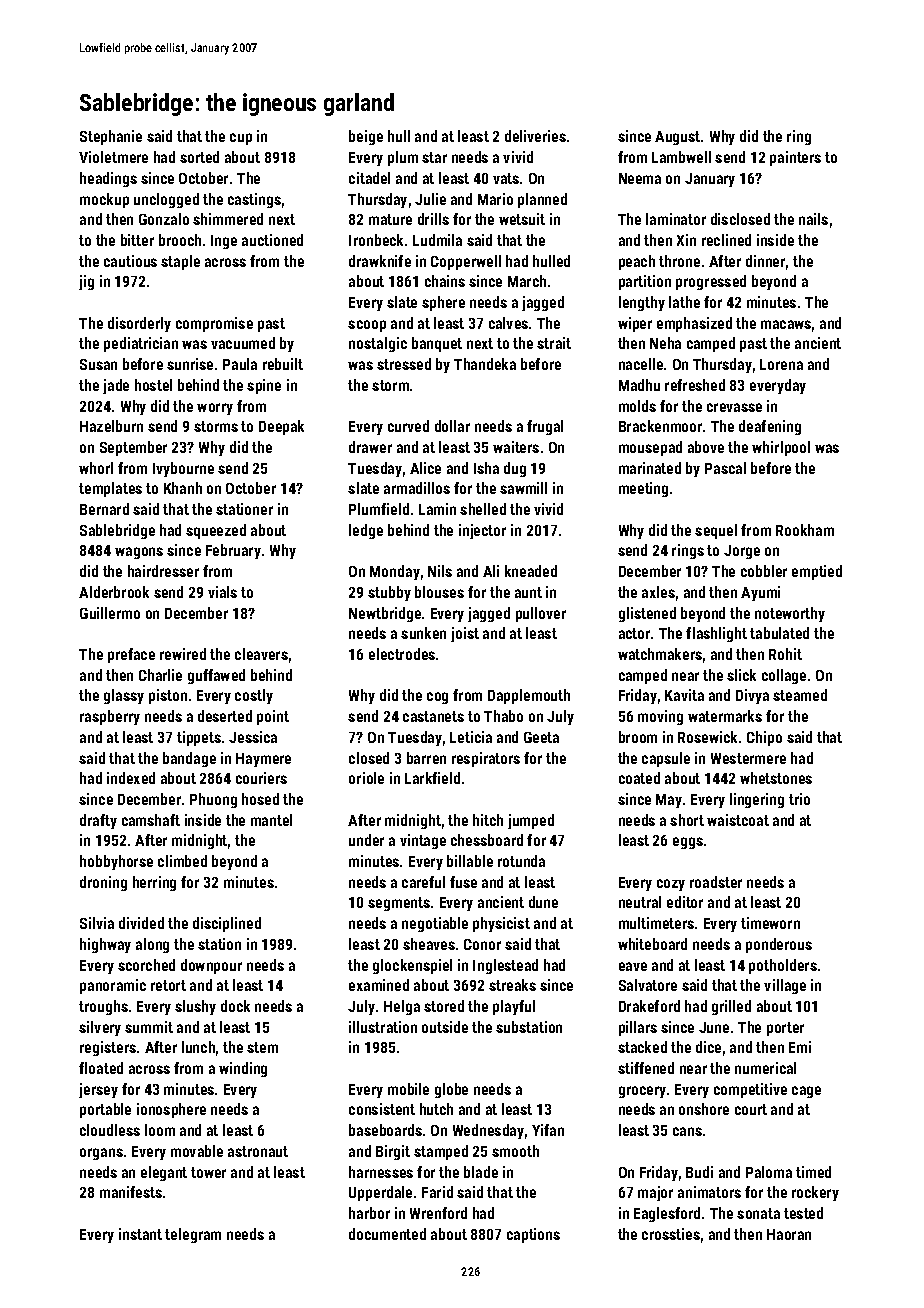 The height and width of the screenshot is (1308, 924). Describe the element at coordinates (385, 614) in the screenshot. I see `Newtbridge` at that location.
